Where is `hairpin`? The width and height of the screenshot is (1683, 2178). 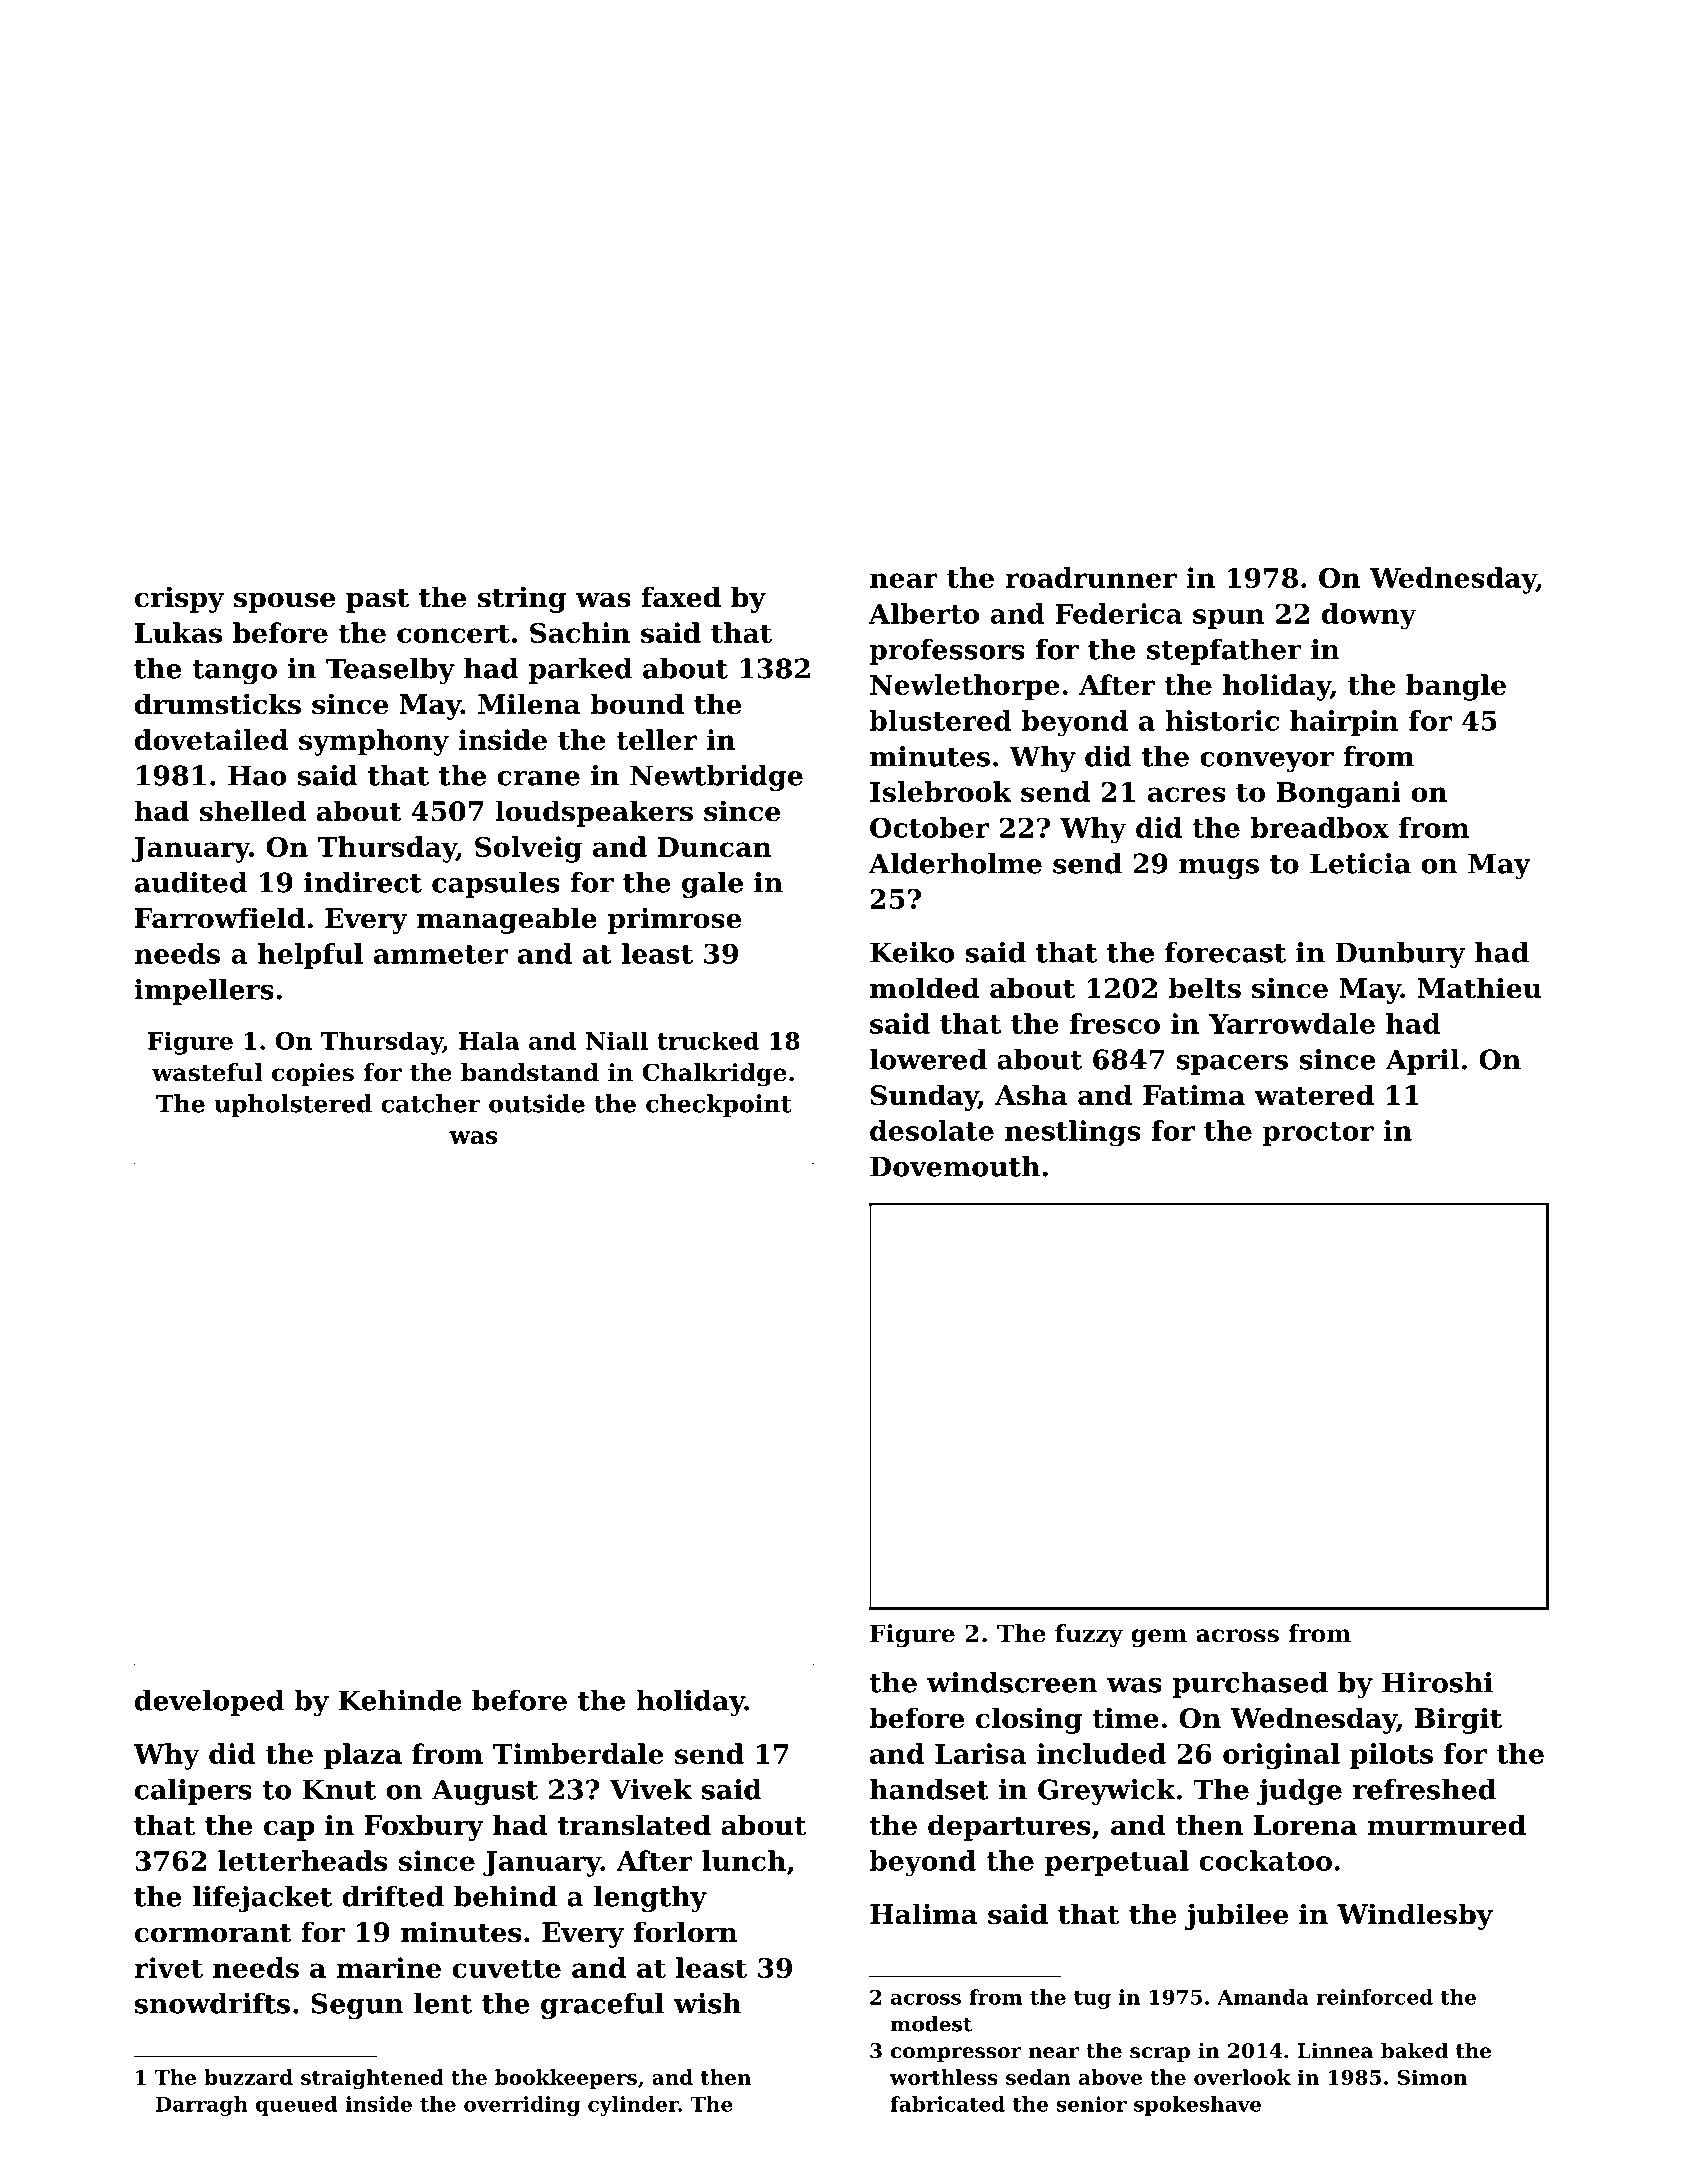 hairpin is located at coordinates (1344, 723).
